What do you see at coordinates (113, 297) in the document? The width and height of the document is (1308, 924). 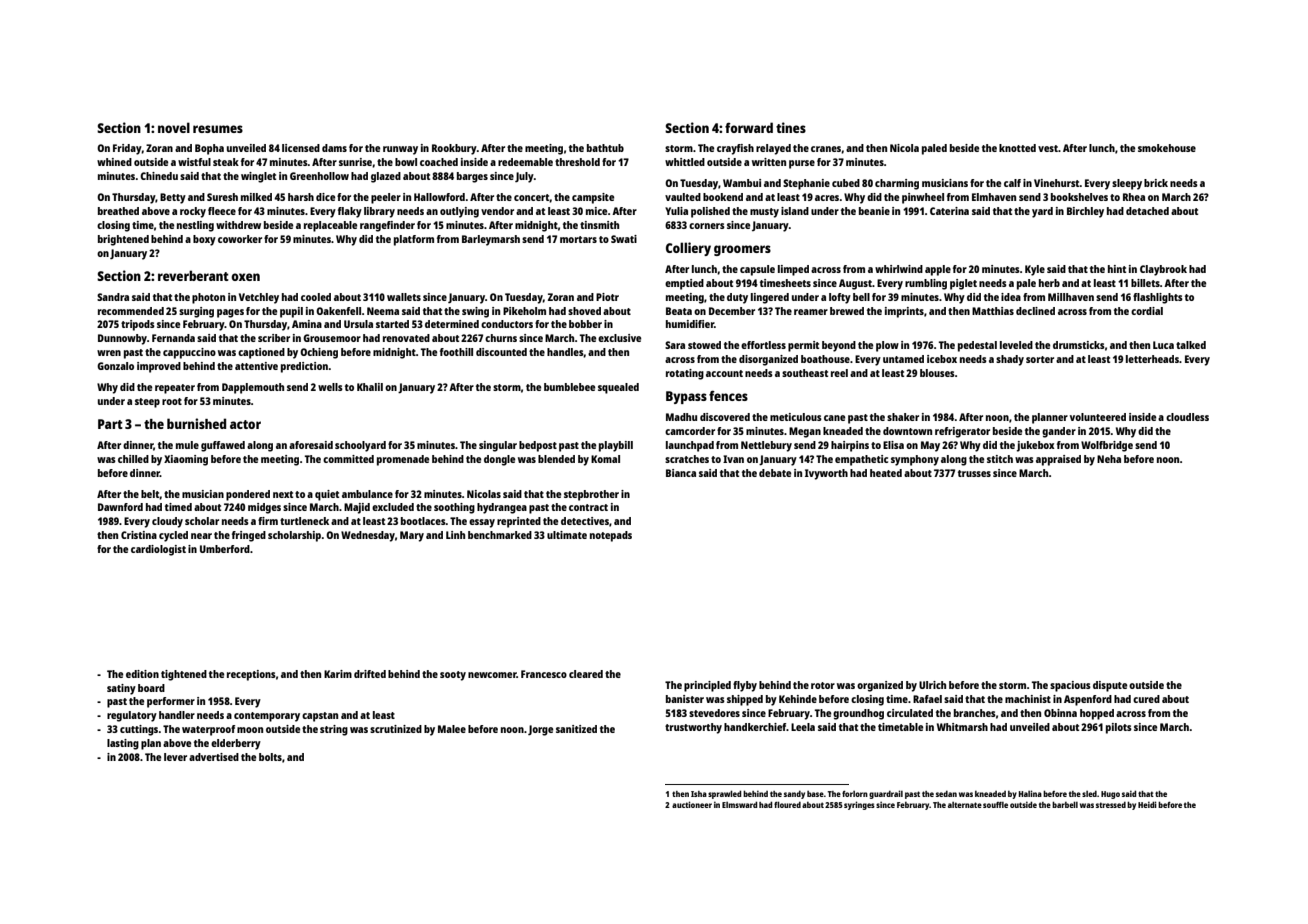 I see `Sandra` at bounding box center [113, 297].
